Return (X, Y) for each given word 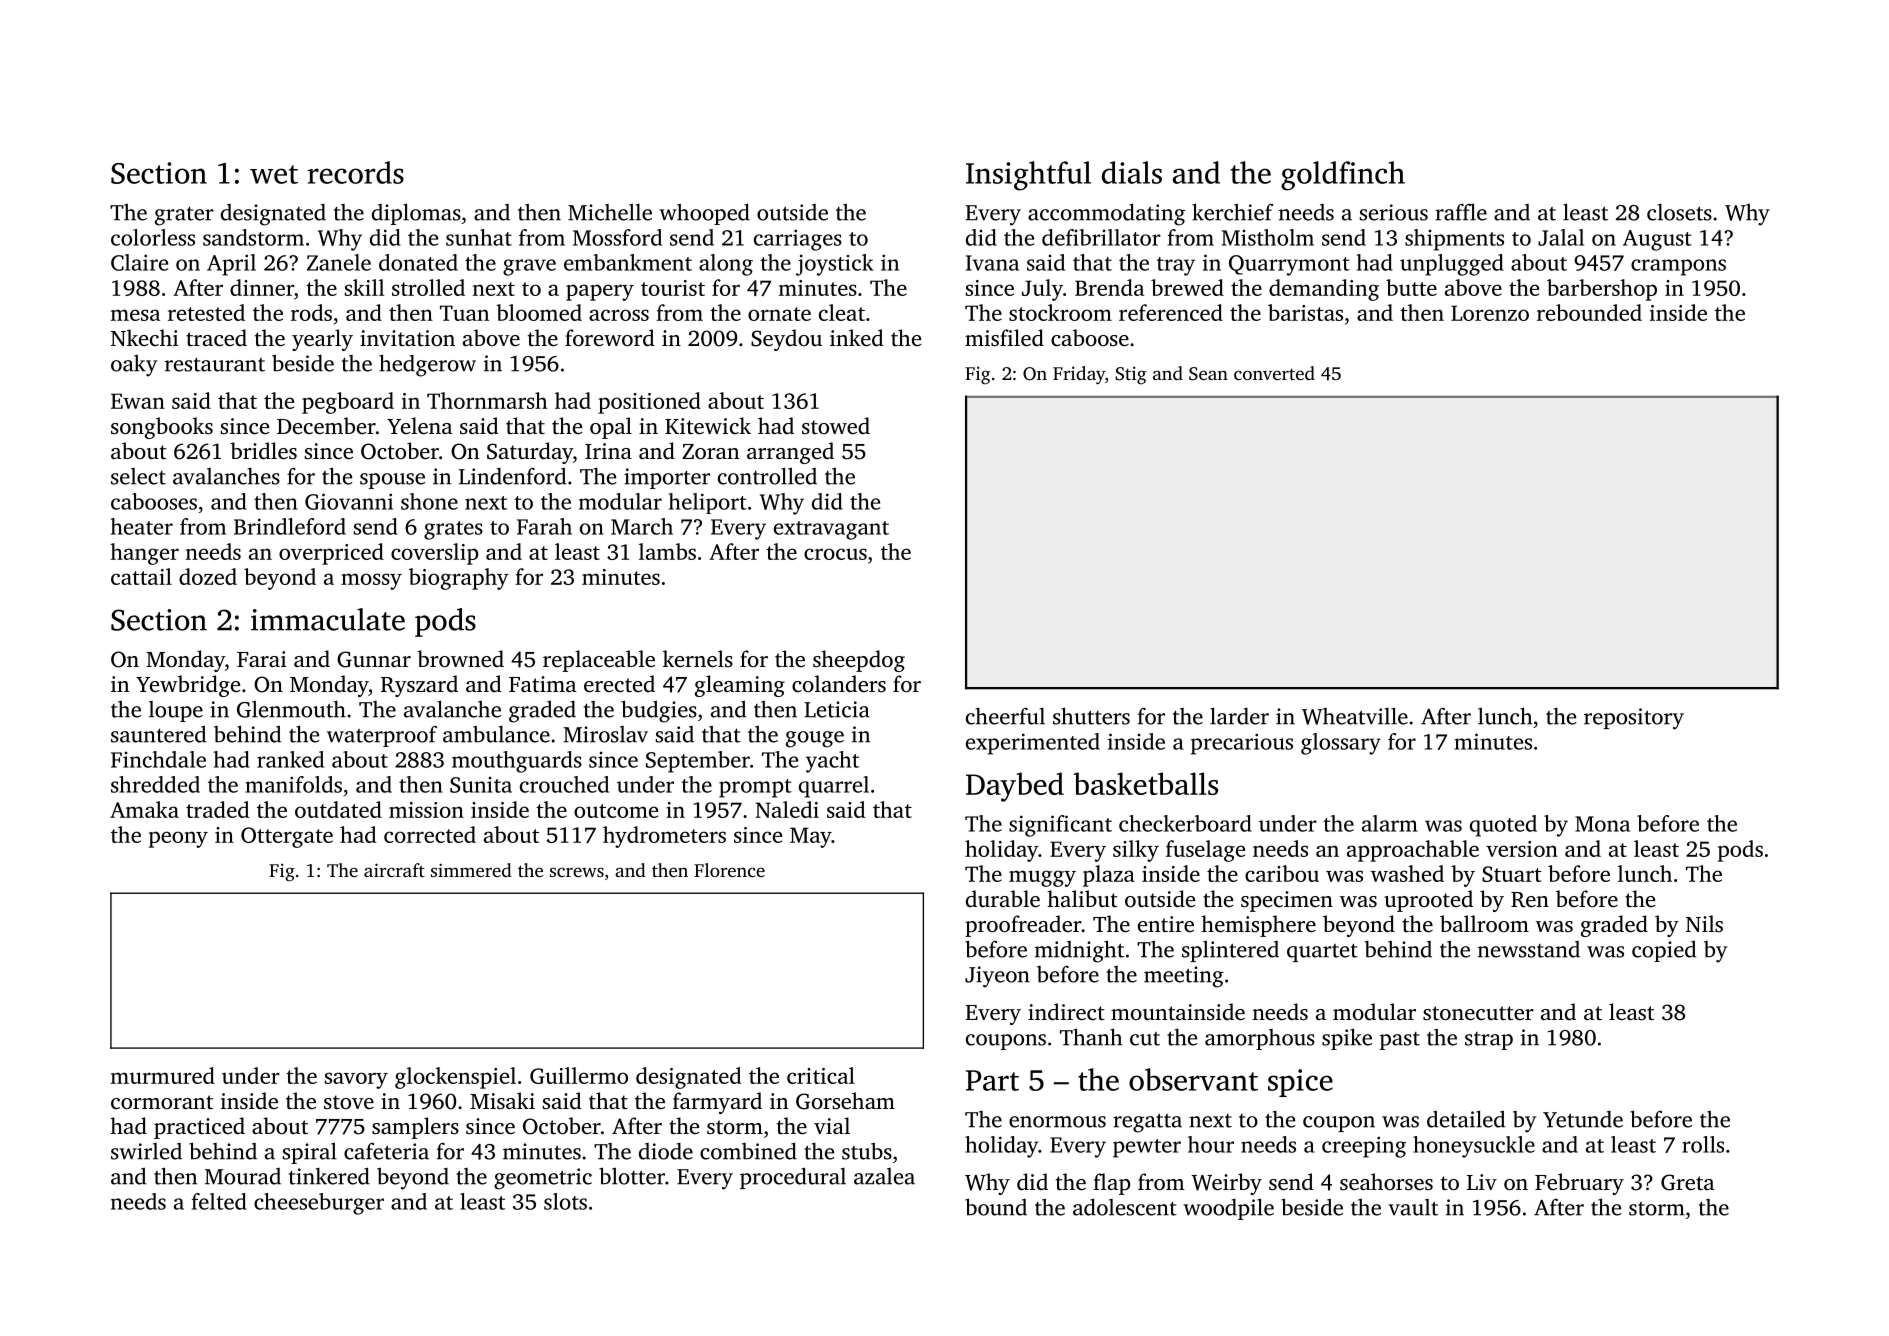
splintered (1230, 951)
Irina (608, 451)
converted (1274, 373)
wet (274, 174)
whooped (704, 214)
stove (349, 1102)
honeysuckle (1474, 1147)
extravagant (831, 530)
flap (1112, 1184)
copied (1664, 951)
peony (178, 839)
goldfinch (1343, 176)
